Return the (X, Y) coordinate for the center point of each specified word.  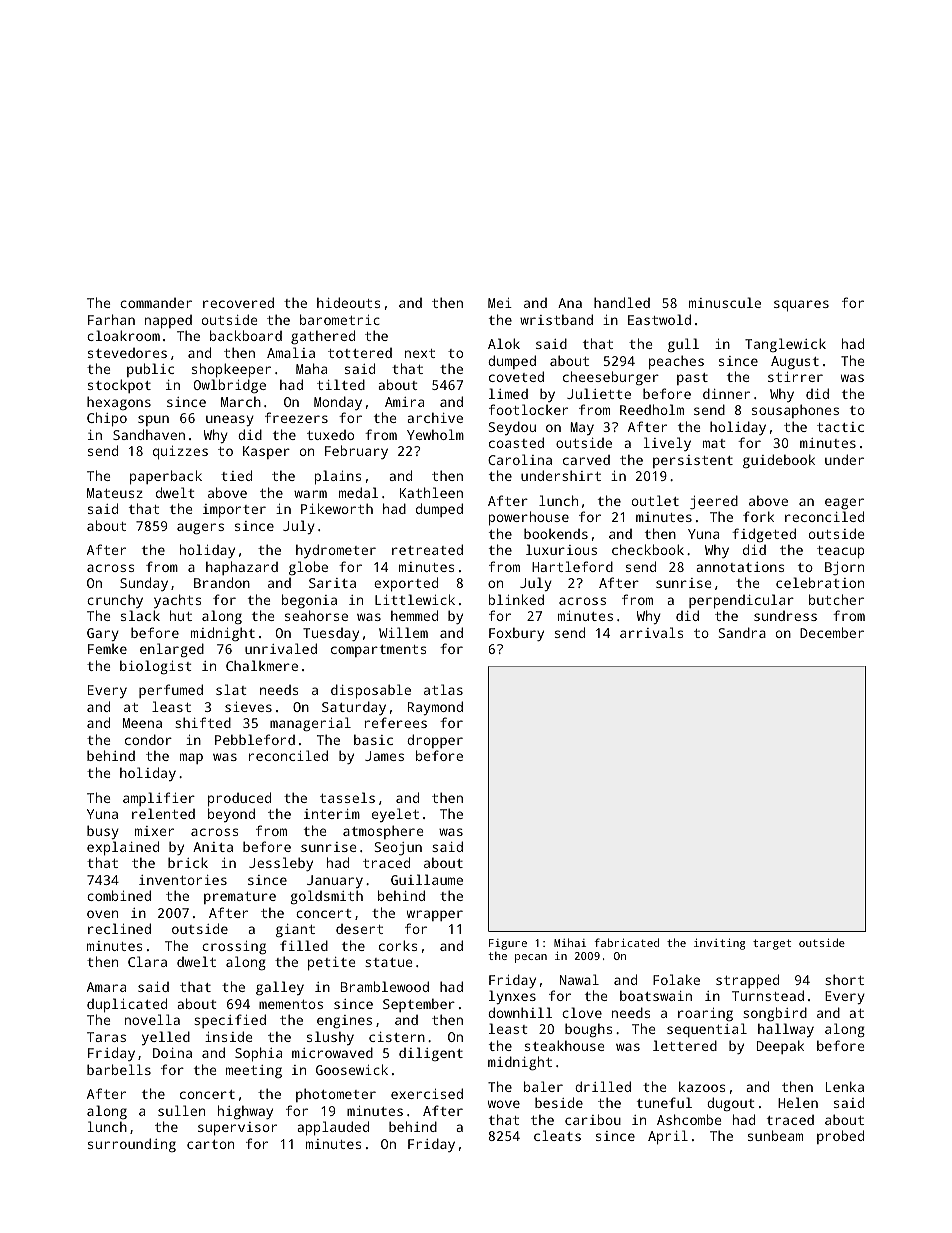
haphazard (242, 568)
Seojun (398, 848)
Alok (504, 343)
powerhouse (529, 518)
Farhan (111, 319)
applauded (333, 1128)
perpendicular (741, 601)
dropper (435, 741)
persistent (693, 461)
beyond (231, 815)
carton (210, 1144)
